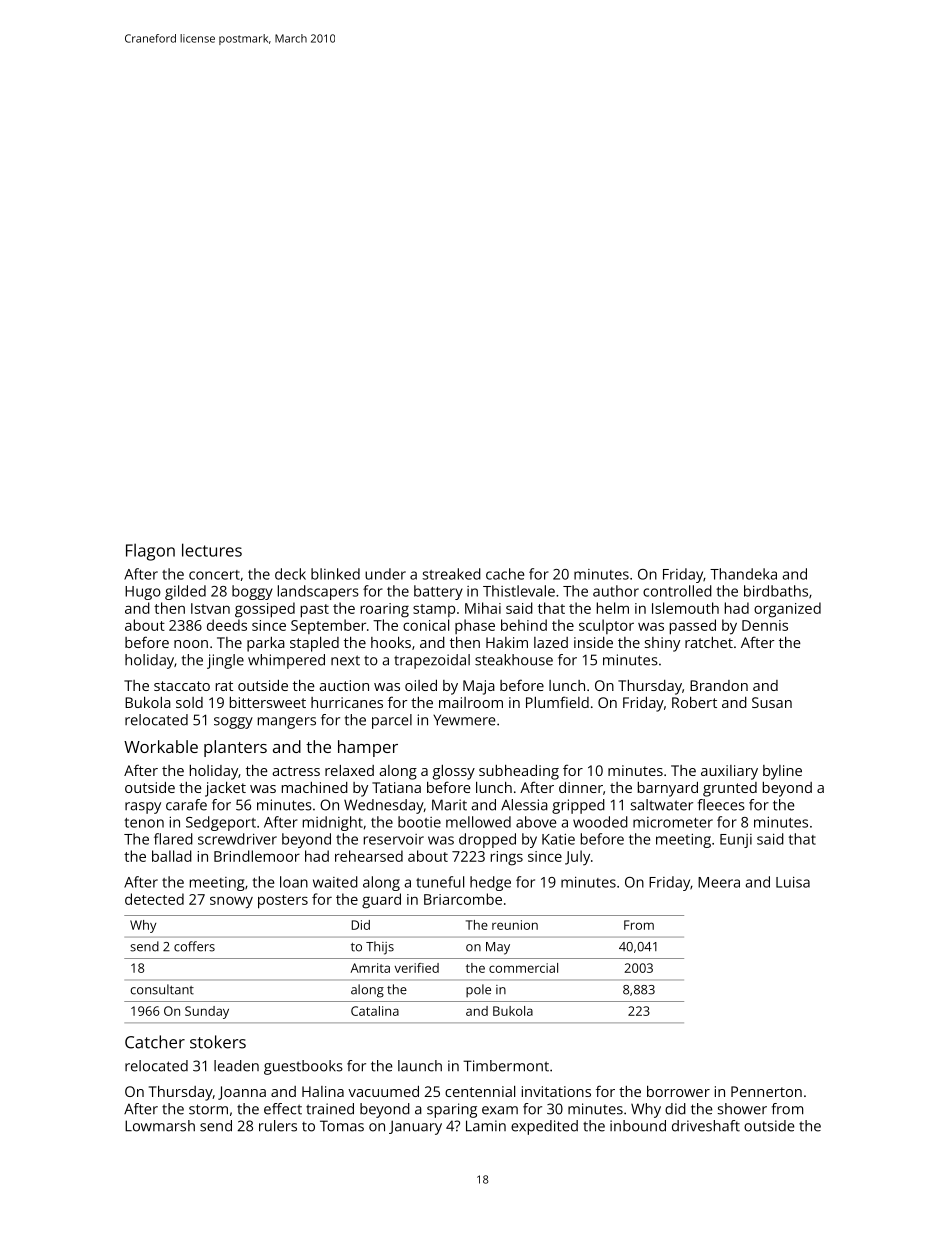  Describe the element at coordinates (160, 1126) in the image. I see `Lowmarsh` at that location.
